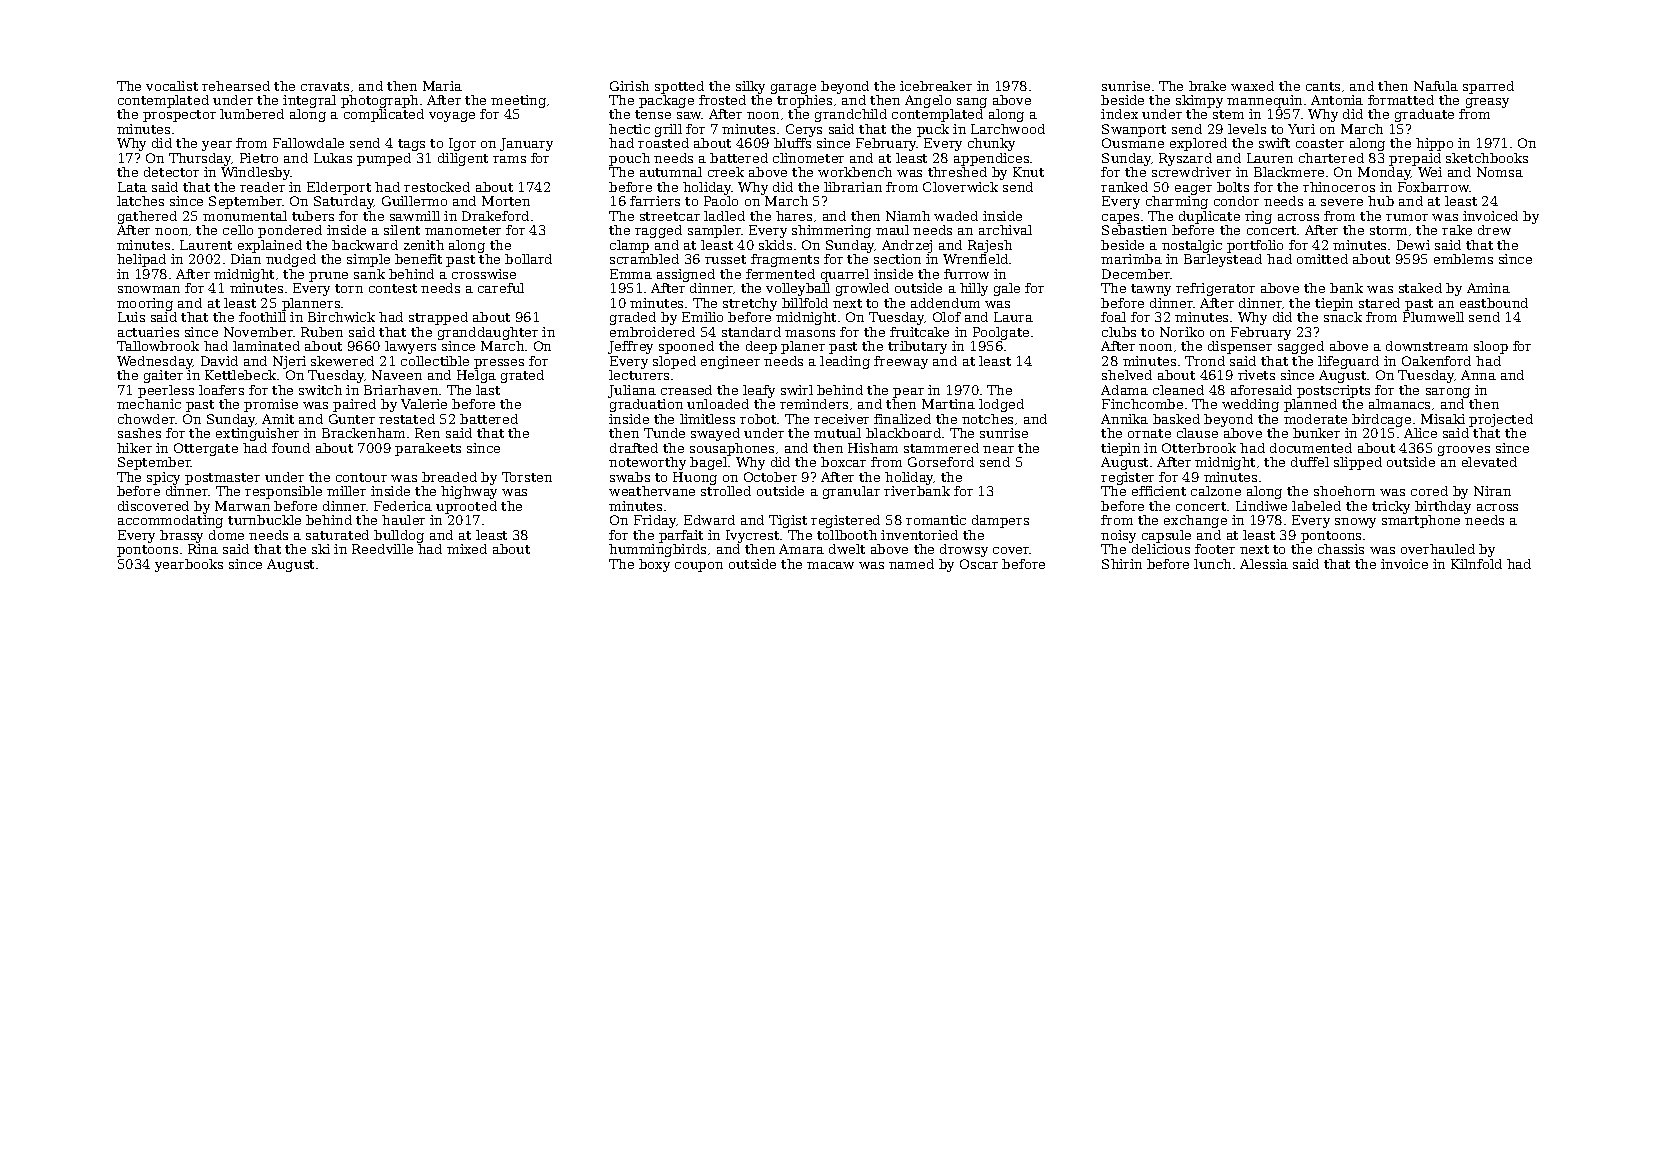  I want to click on freeway, so click(901, 362).
